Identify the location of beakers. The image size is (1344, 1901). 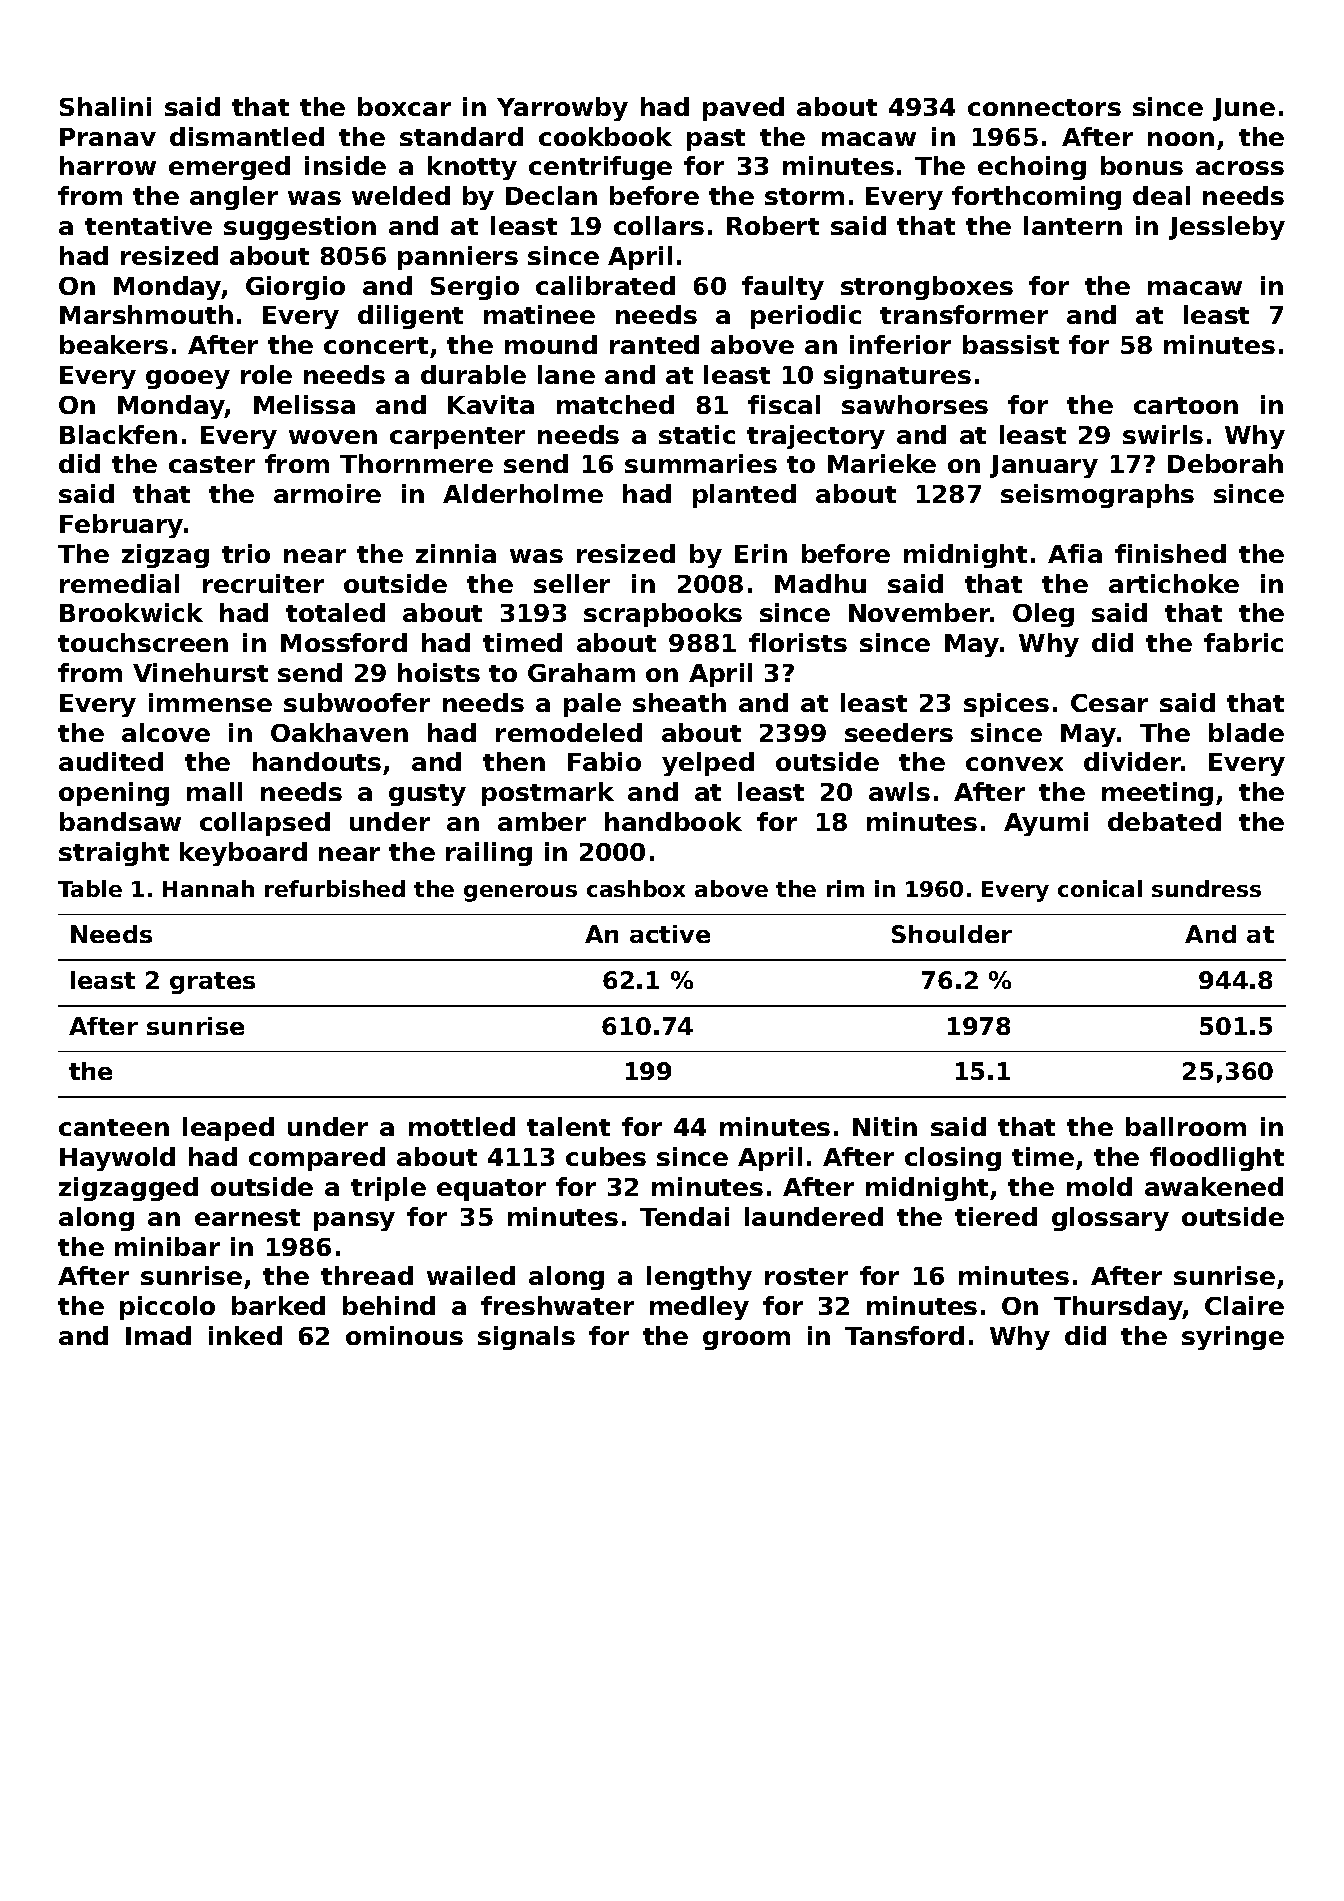
(114, 344).
